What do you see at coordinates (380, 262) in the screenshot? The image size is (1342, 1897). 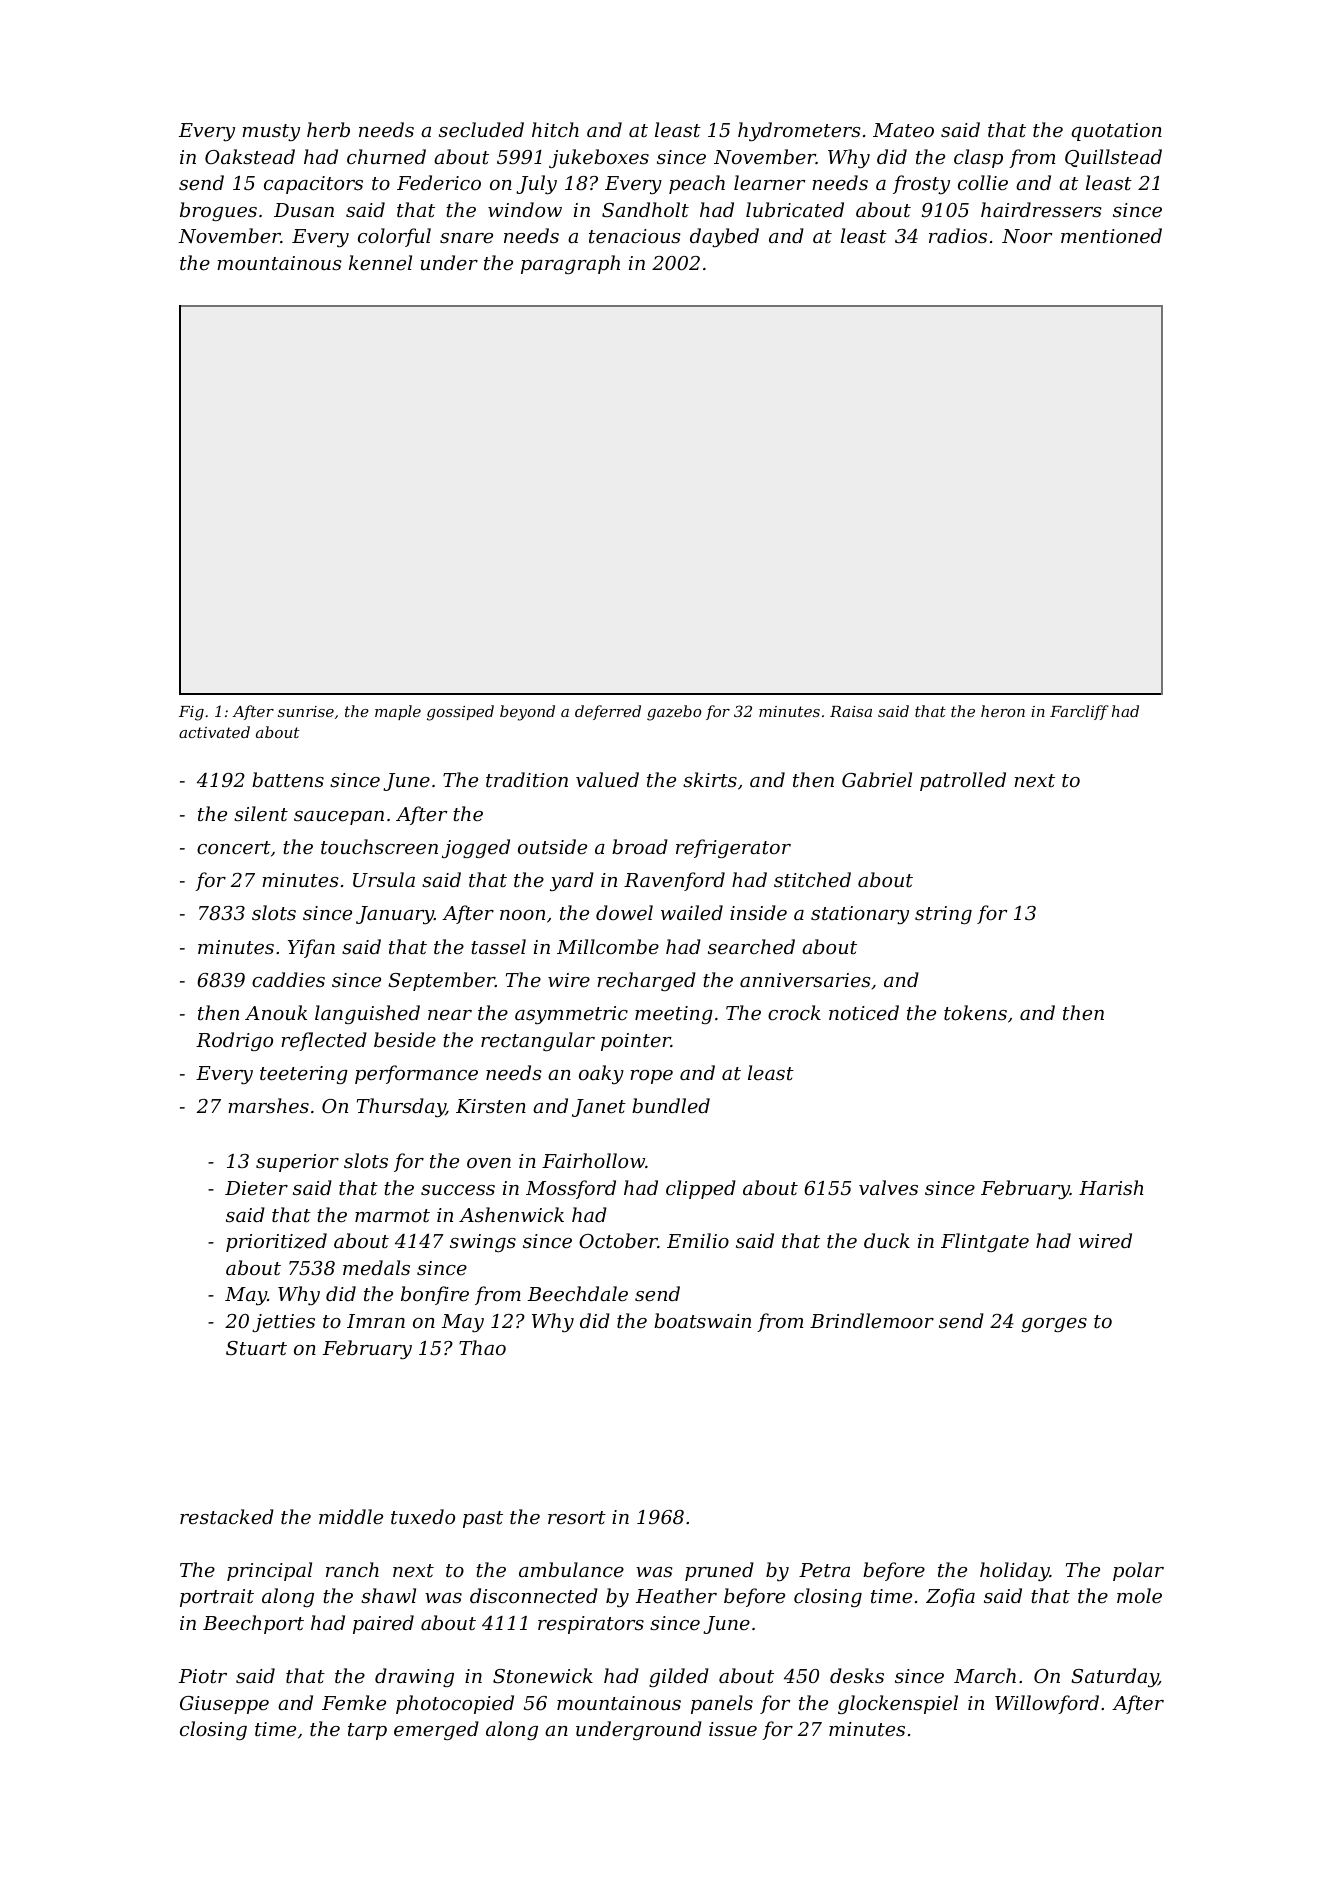 I see `kennel` at bounding box center [380, 262].
